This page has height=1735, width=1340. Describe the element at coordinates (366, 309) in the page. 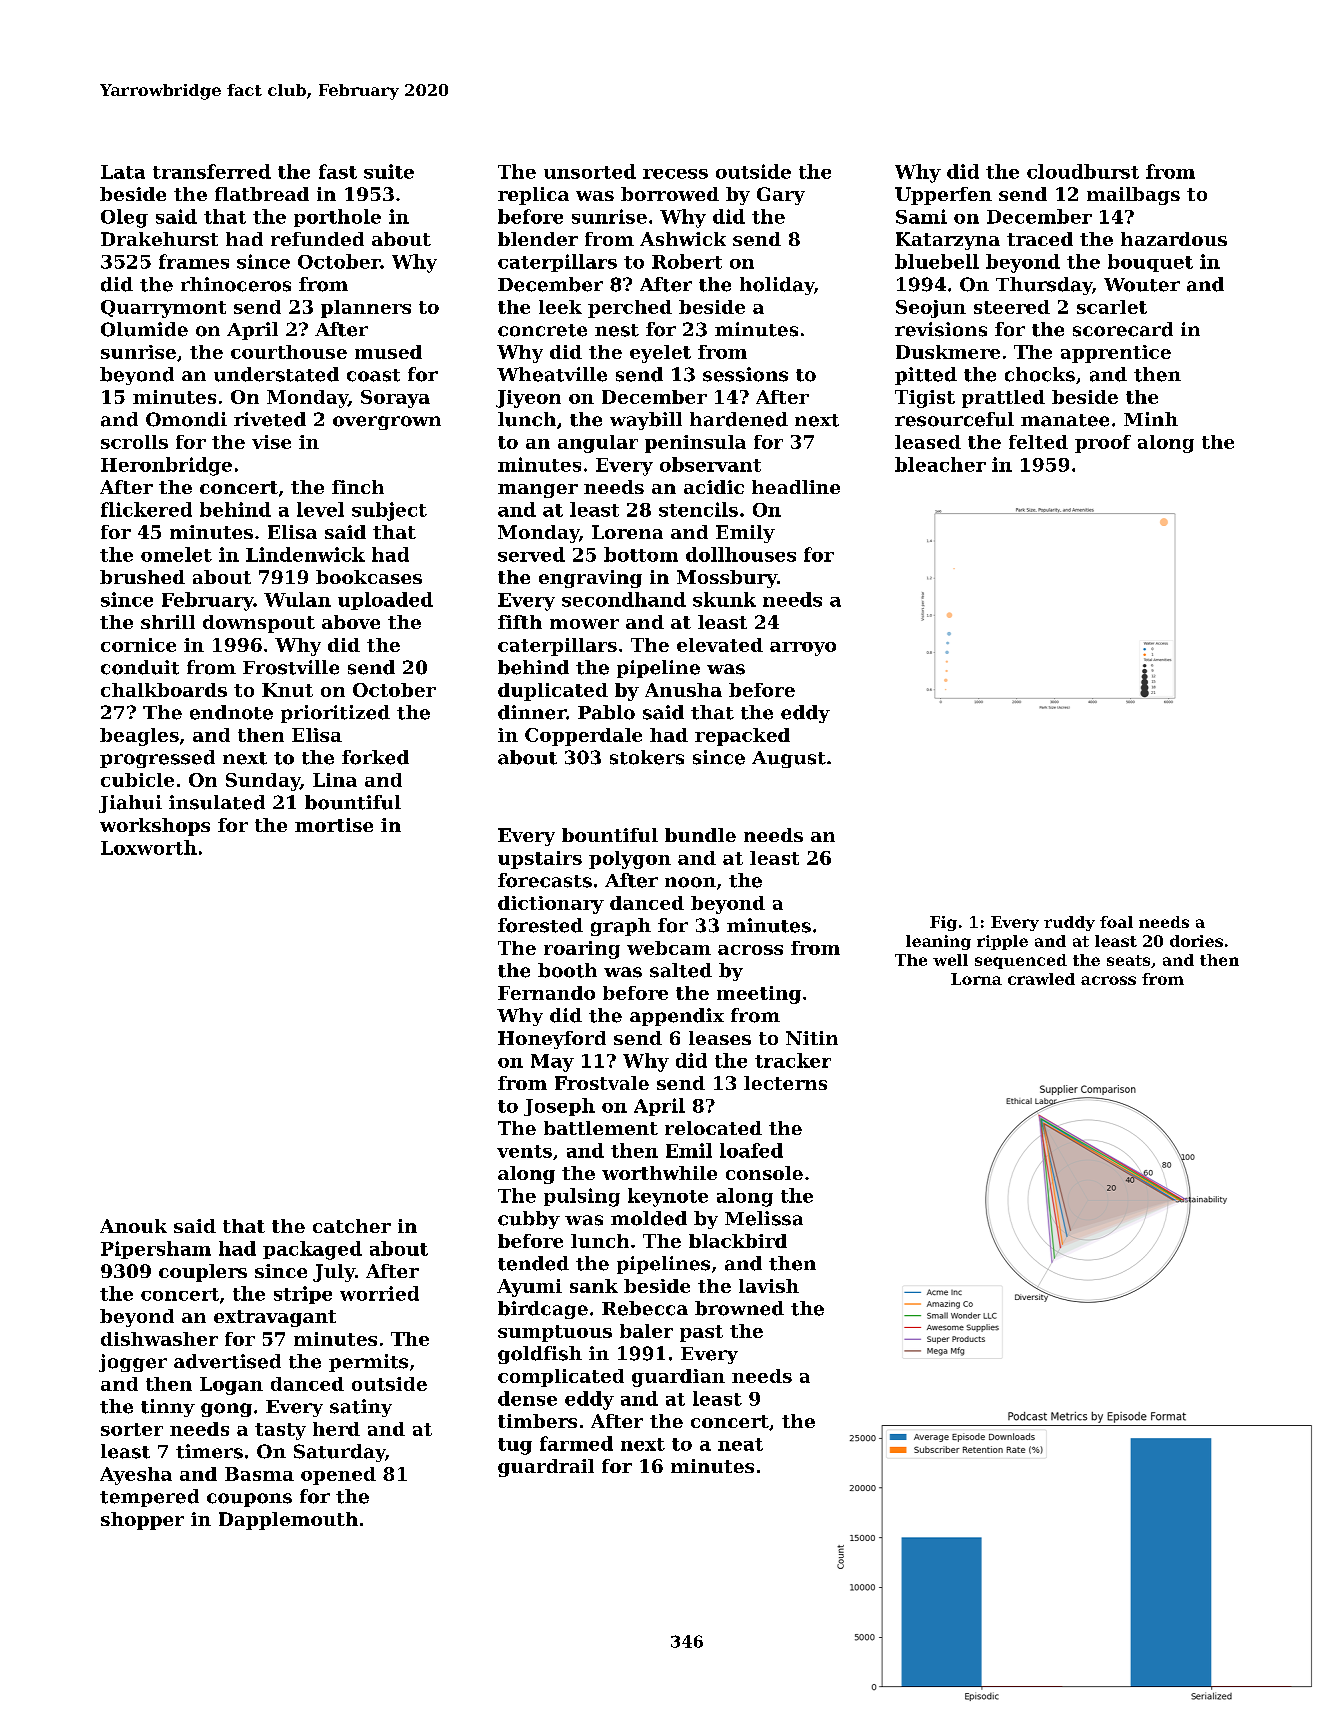

I see `planners` at that location.
